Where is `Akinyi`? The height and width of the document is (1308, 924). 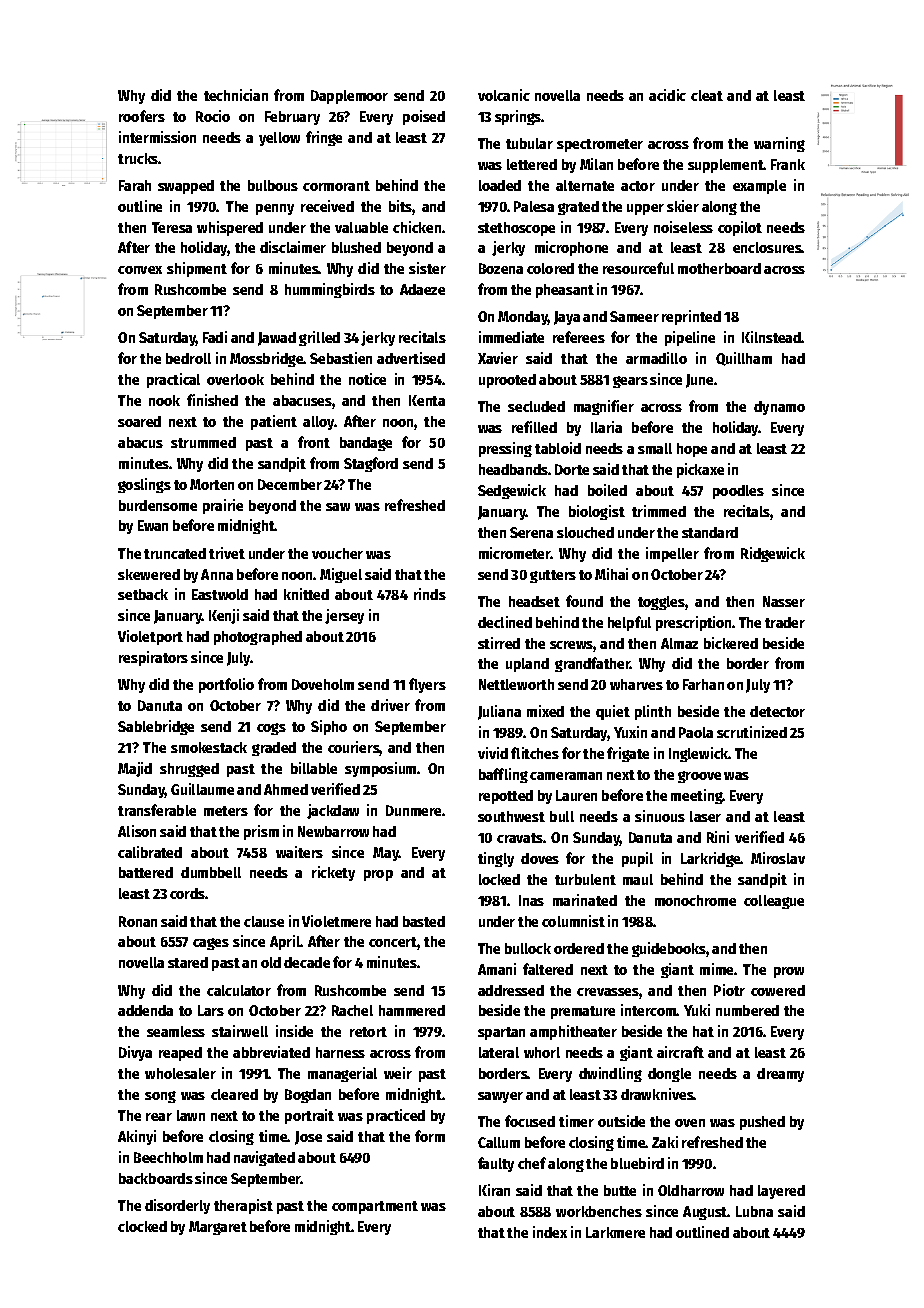 Akinyi is located at coordinates (137, 1137).
